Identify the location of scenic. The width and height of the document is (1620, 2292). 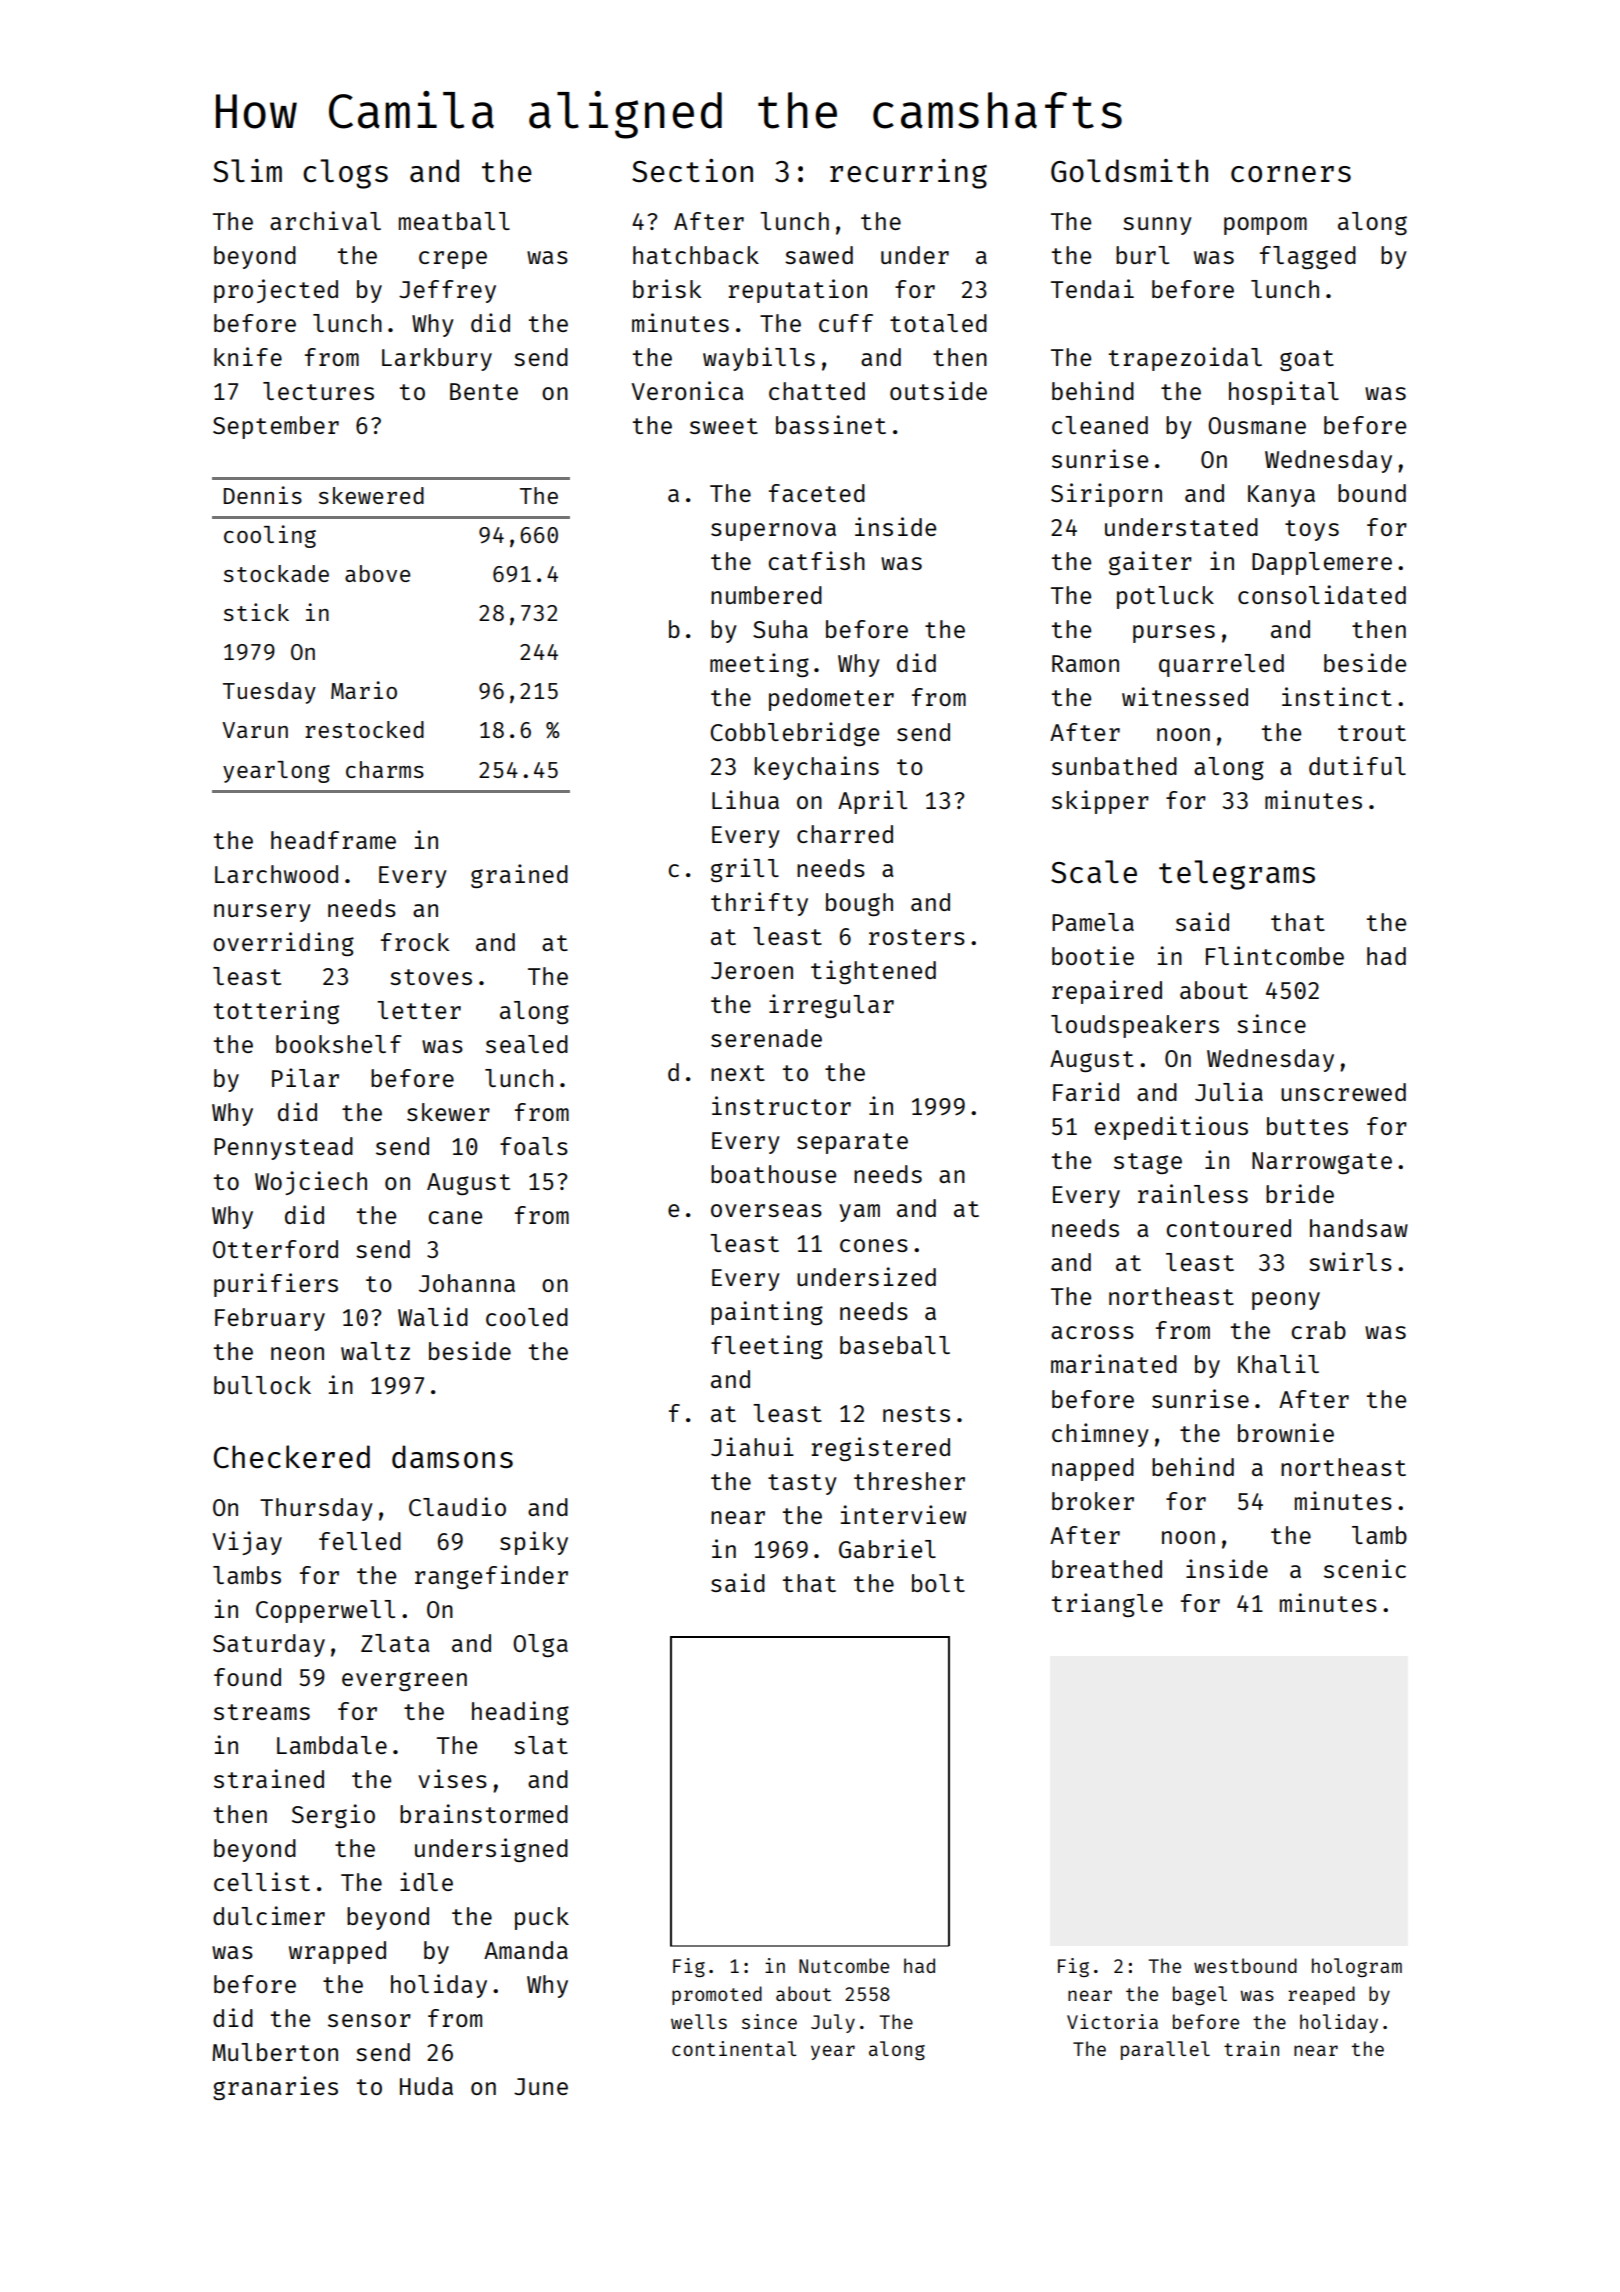
(1365, 1568).
